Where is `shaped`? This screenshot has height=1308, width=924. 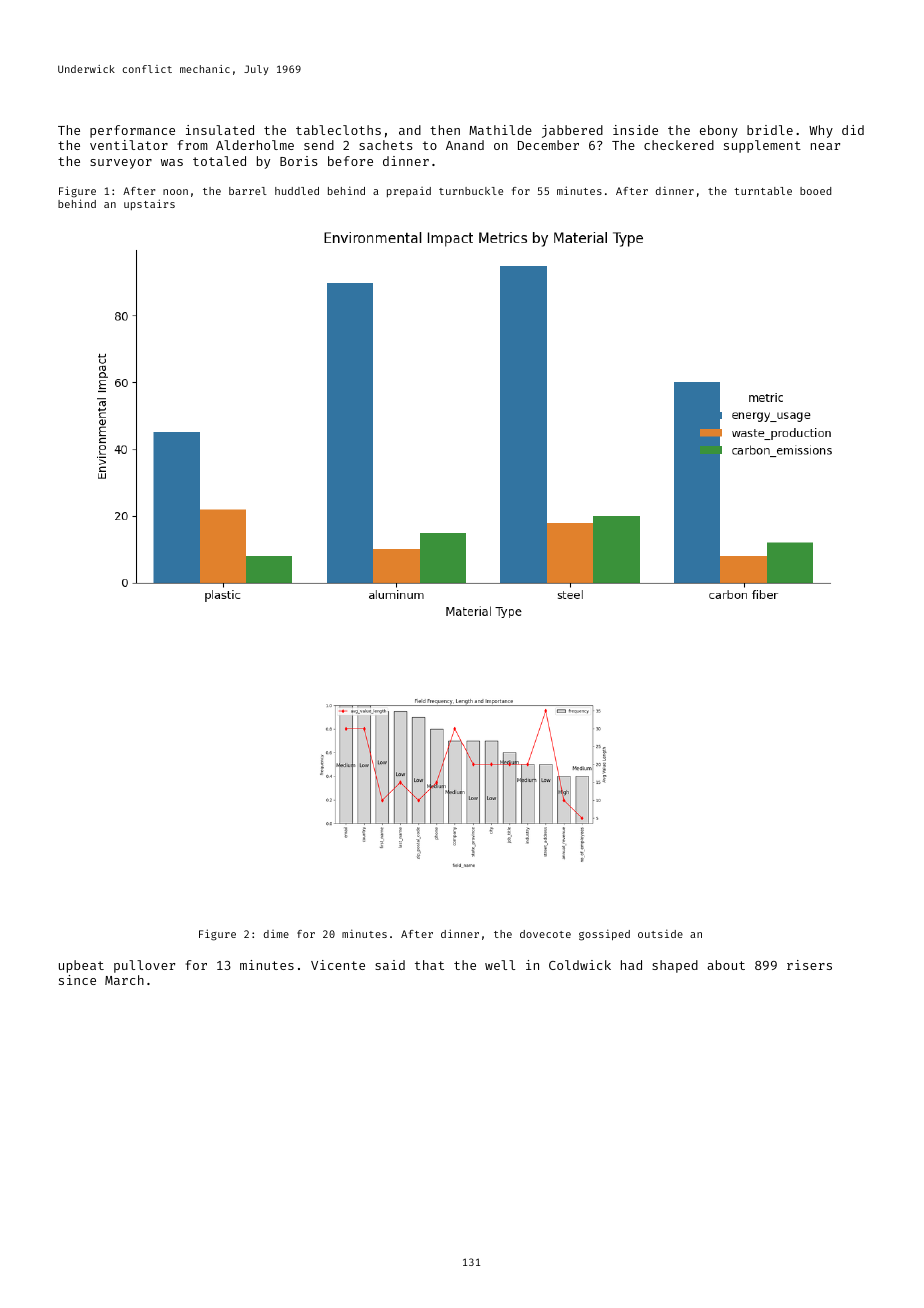
shaped is located at coordinates (675, 966).
